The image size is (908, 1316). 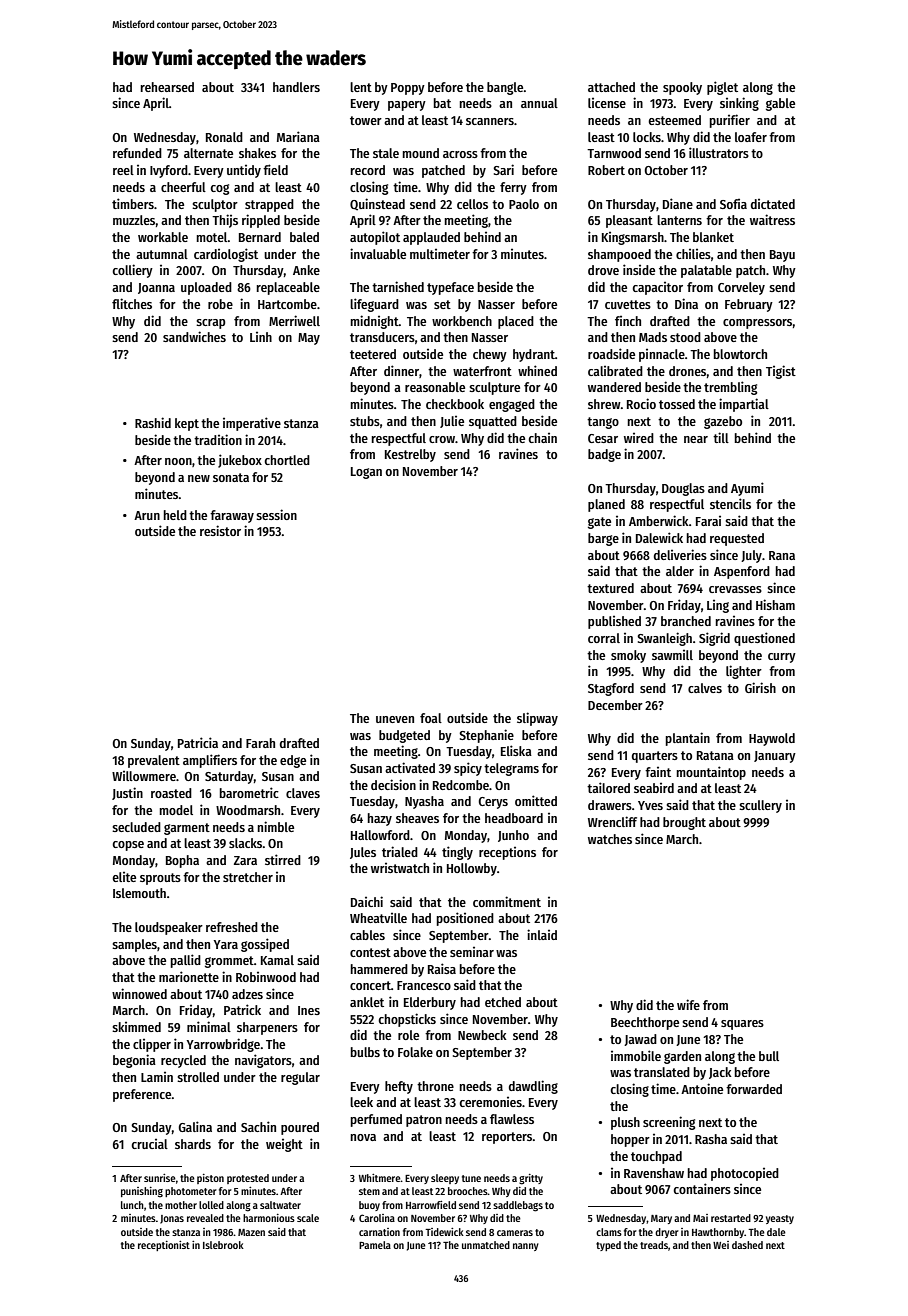 I want to click on drones, so click(x=687, y=371).
